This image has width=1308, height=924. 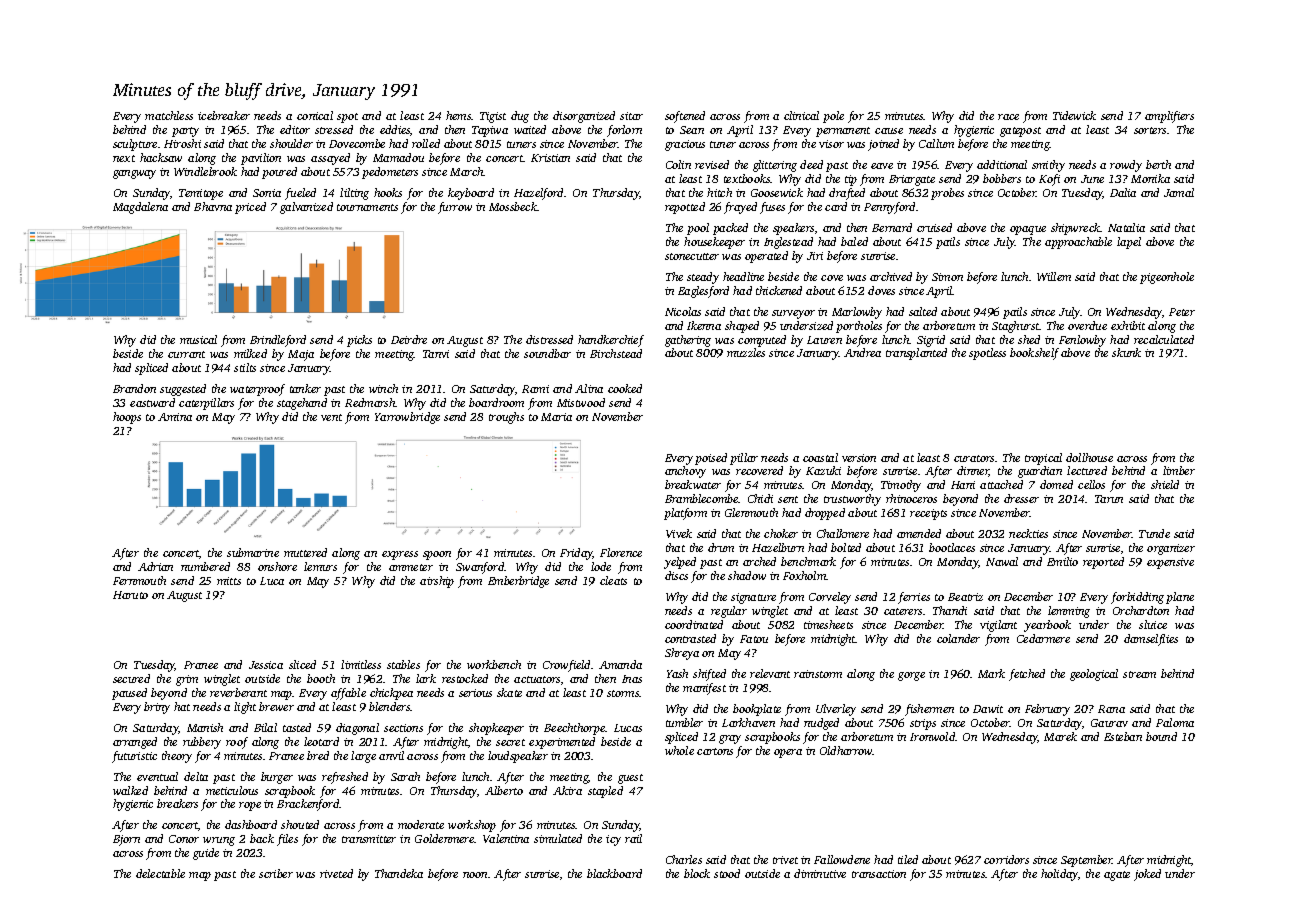 What do you see at coordinates (1008, 117) in the image?
I see `race` at bounding box center [1008, 117].
